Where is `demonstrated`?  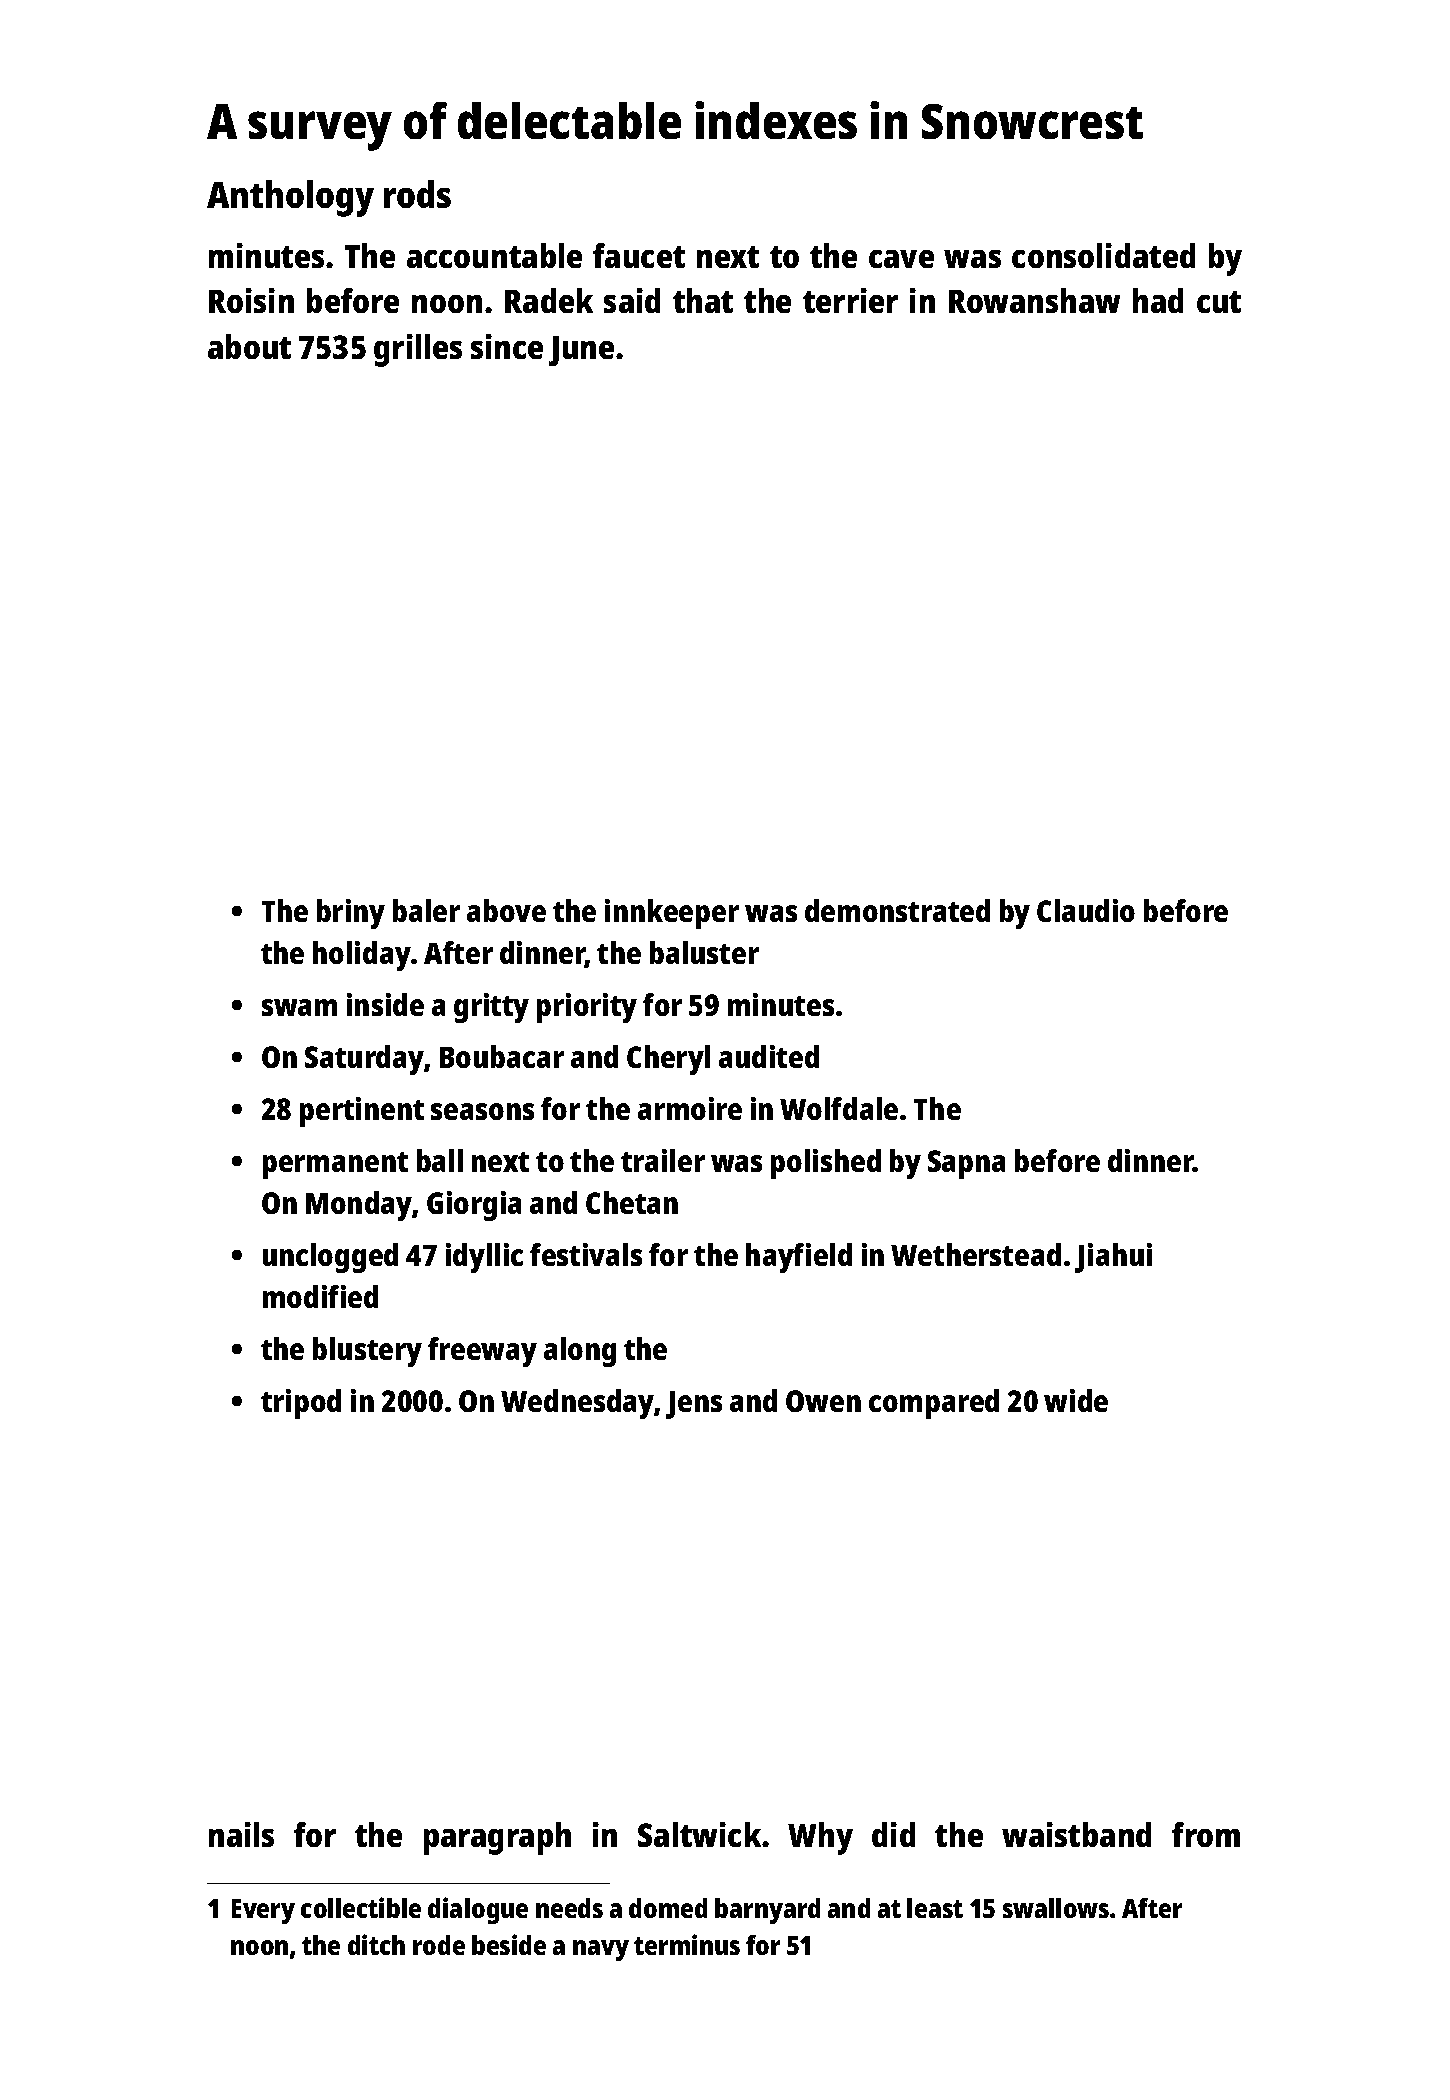 demonstrated is located at coordinates (897, 910).
